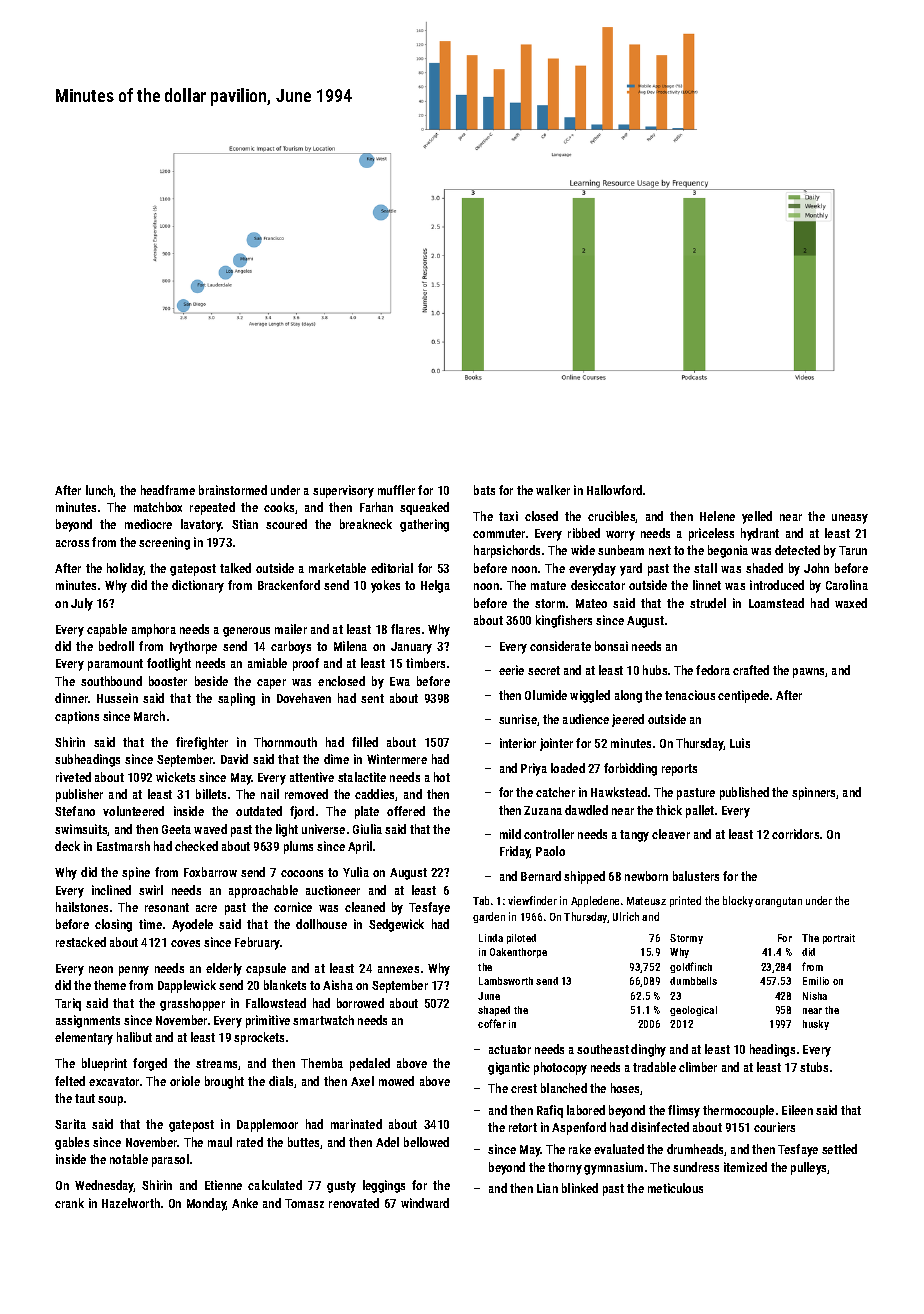  Describe the element at coordinates (398, 969) in the document. I see `annexes` at that location.
